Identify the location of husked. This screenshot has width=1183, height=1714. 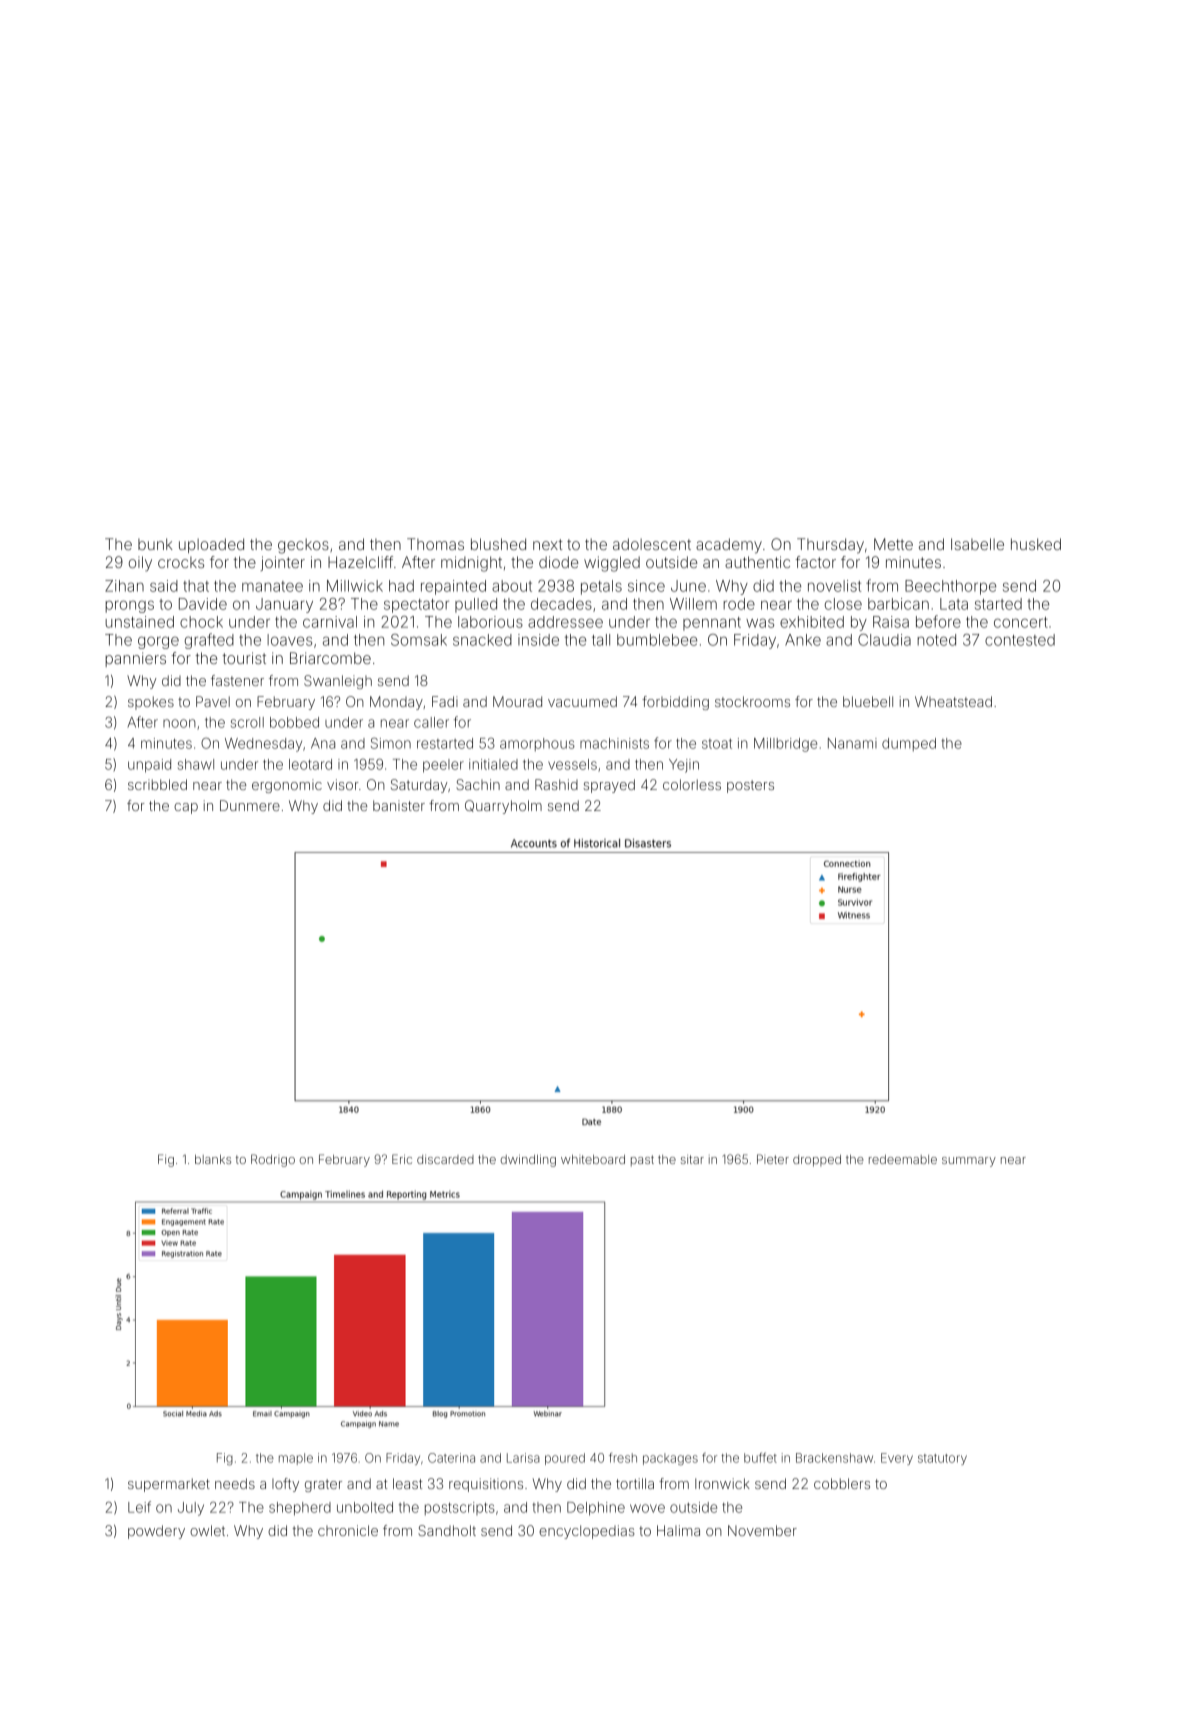
(1036, 544).
